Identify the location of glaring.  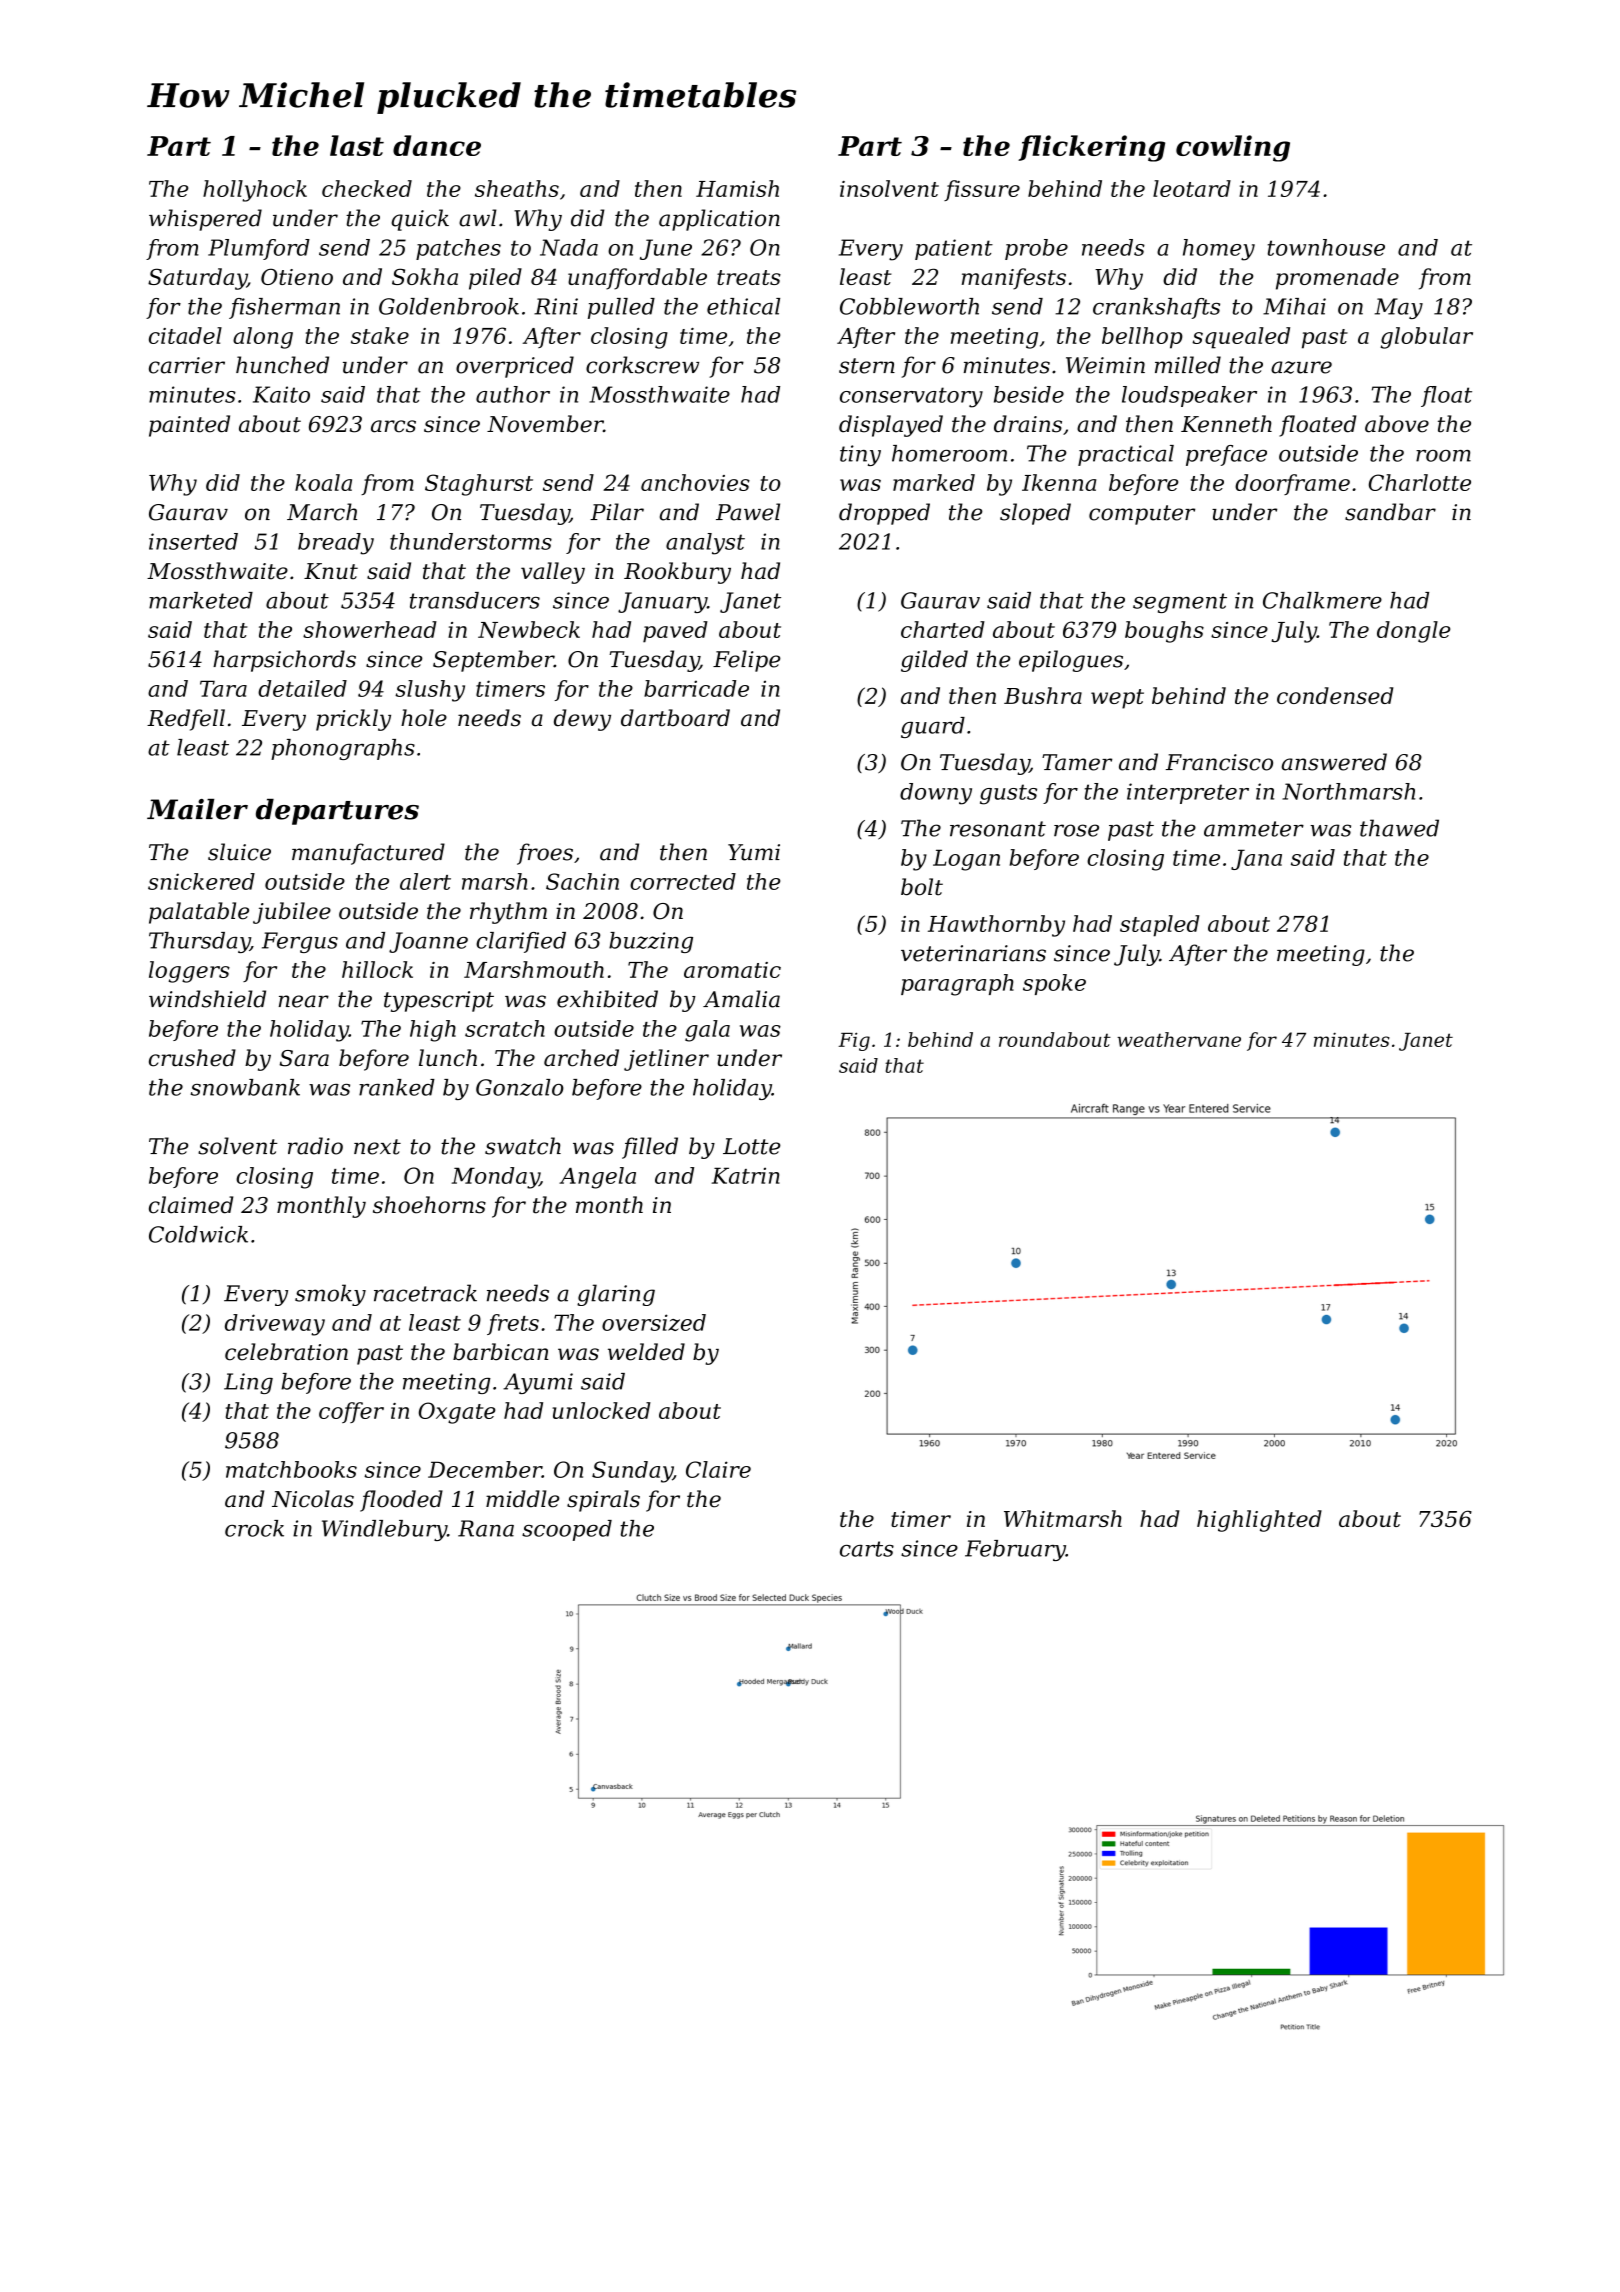
(616, 1295).
